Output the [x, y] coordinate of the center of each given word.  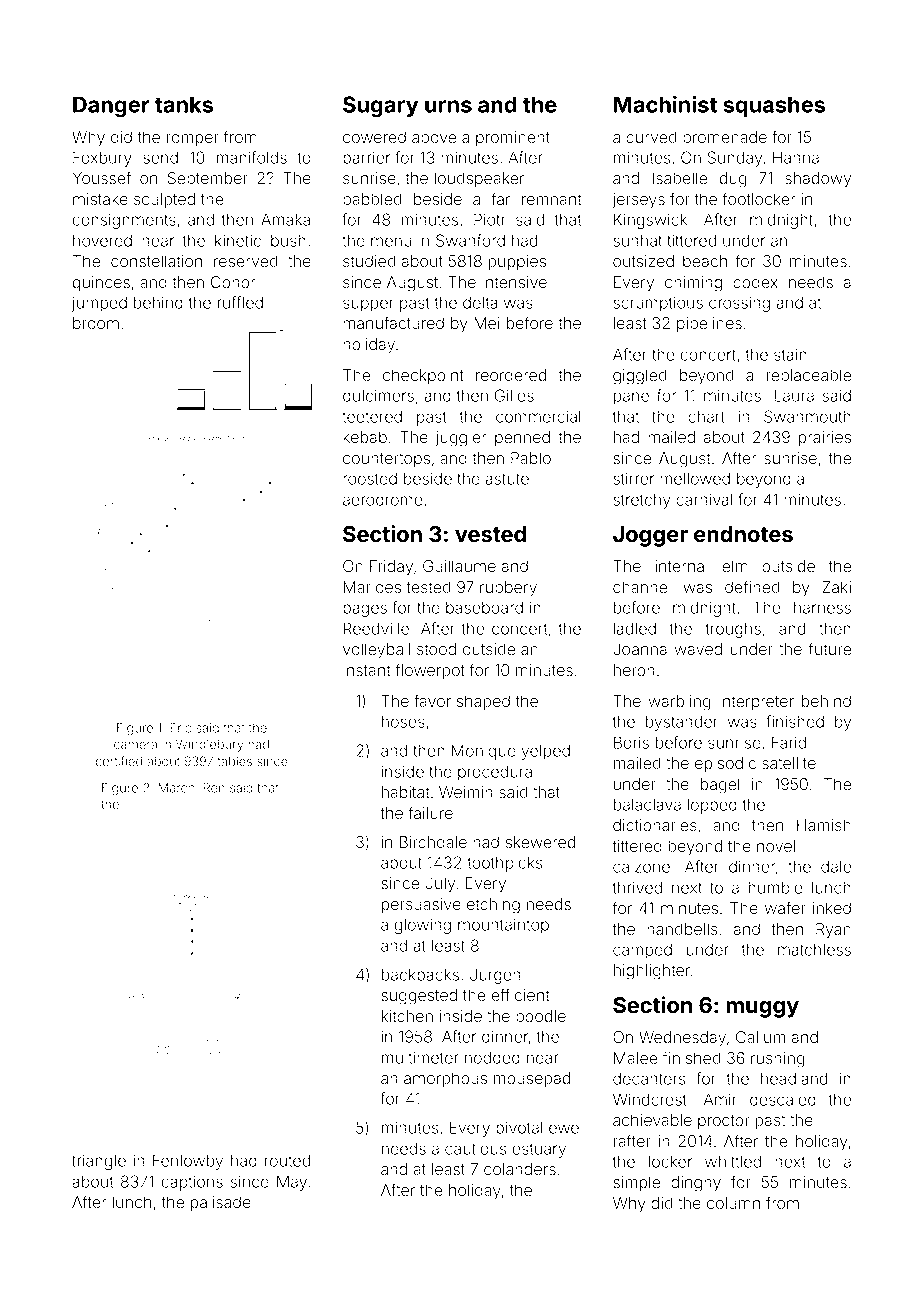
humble [775, 887]
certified [119, 761]
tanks [184, 104]
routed [287, 1161]
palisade [221, 1203]
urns [448, 106]
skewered [540, 842]
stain [790, 354]
